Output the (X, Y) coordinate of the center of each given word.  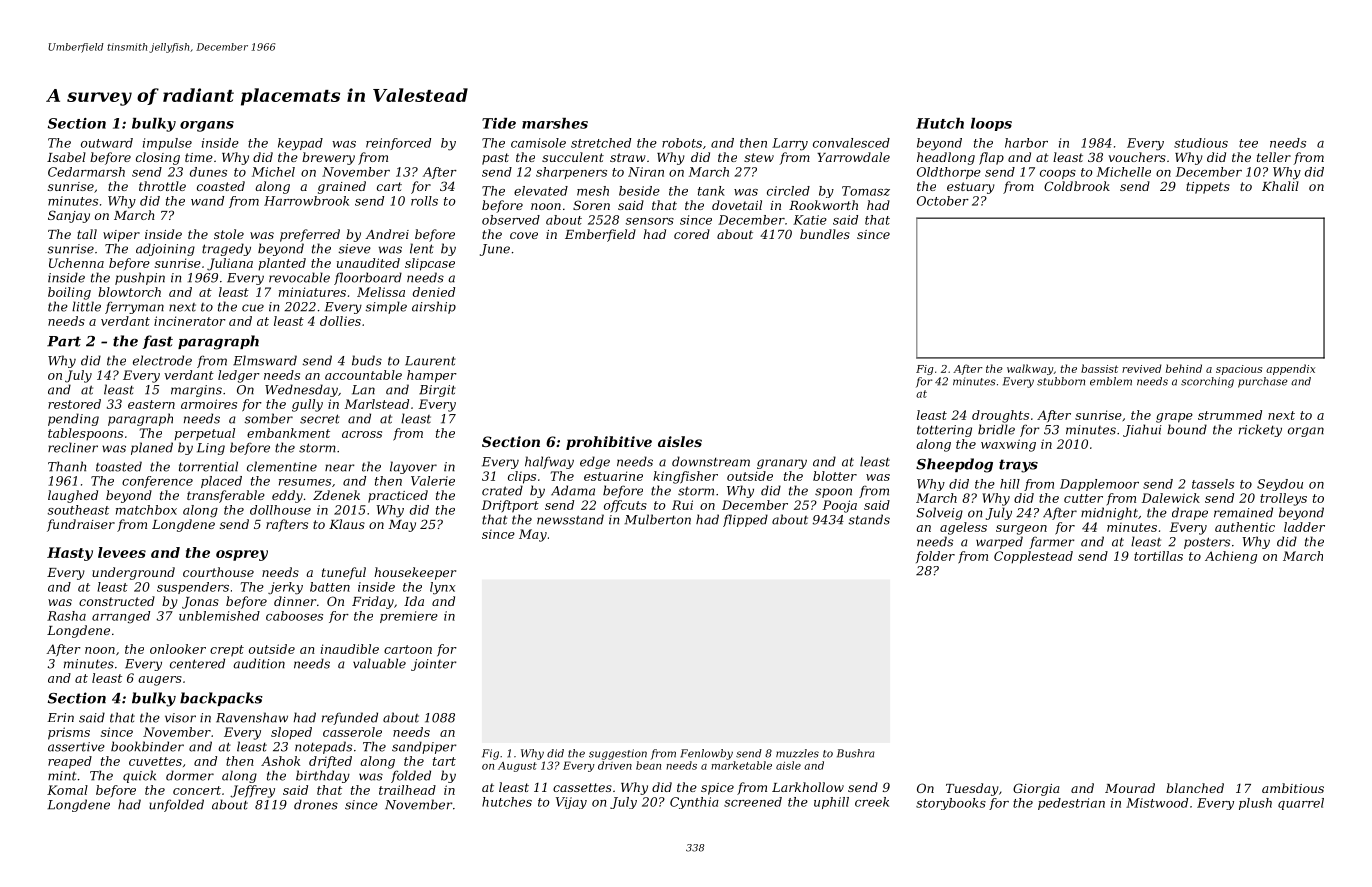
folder (935, 557)
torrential (208, 466)
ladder (1304, 527)
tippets (1208, 188)
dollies (340, 321)
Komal (67, 790)
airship (434, 307)
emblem (1111, 381)
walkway (1030, 369)
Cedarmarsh (86, 172)
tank (711, 191)
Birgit (437, 391)
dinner (295, 601)
